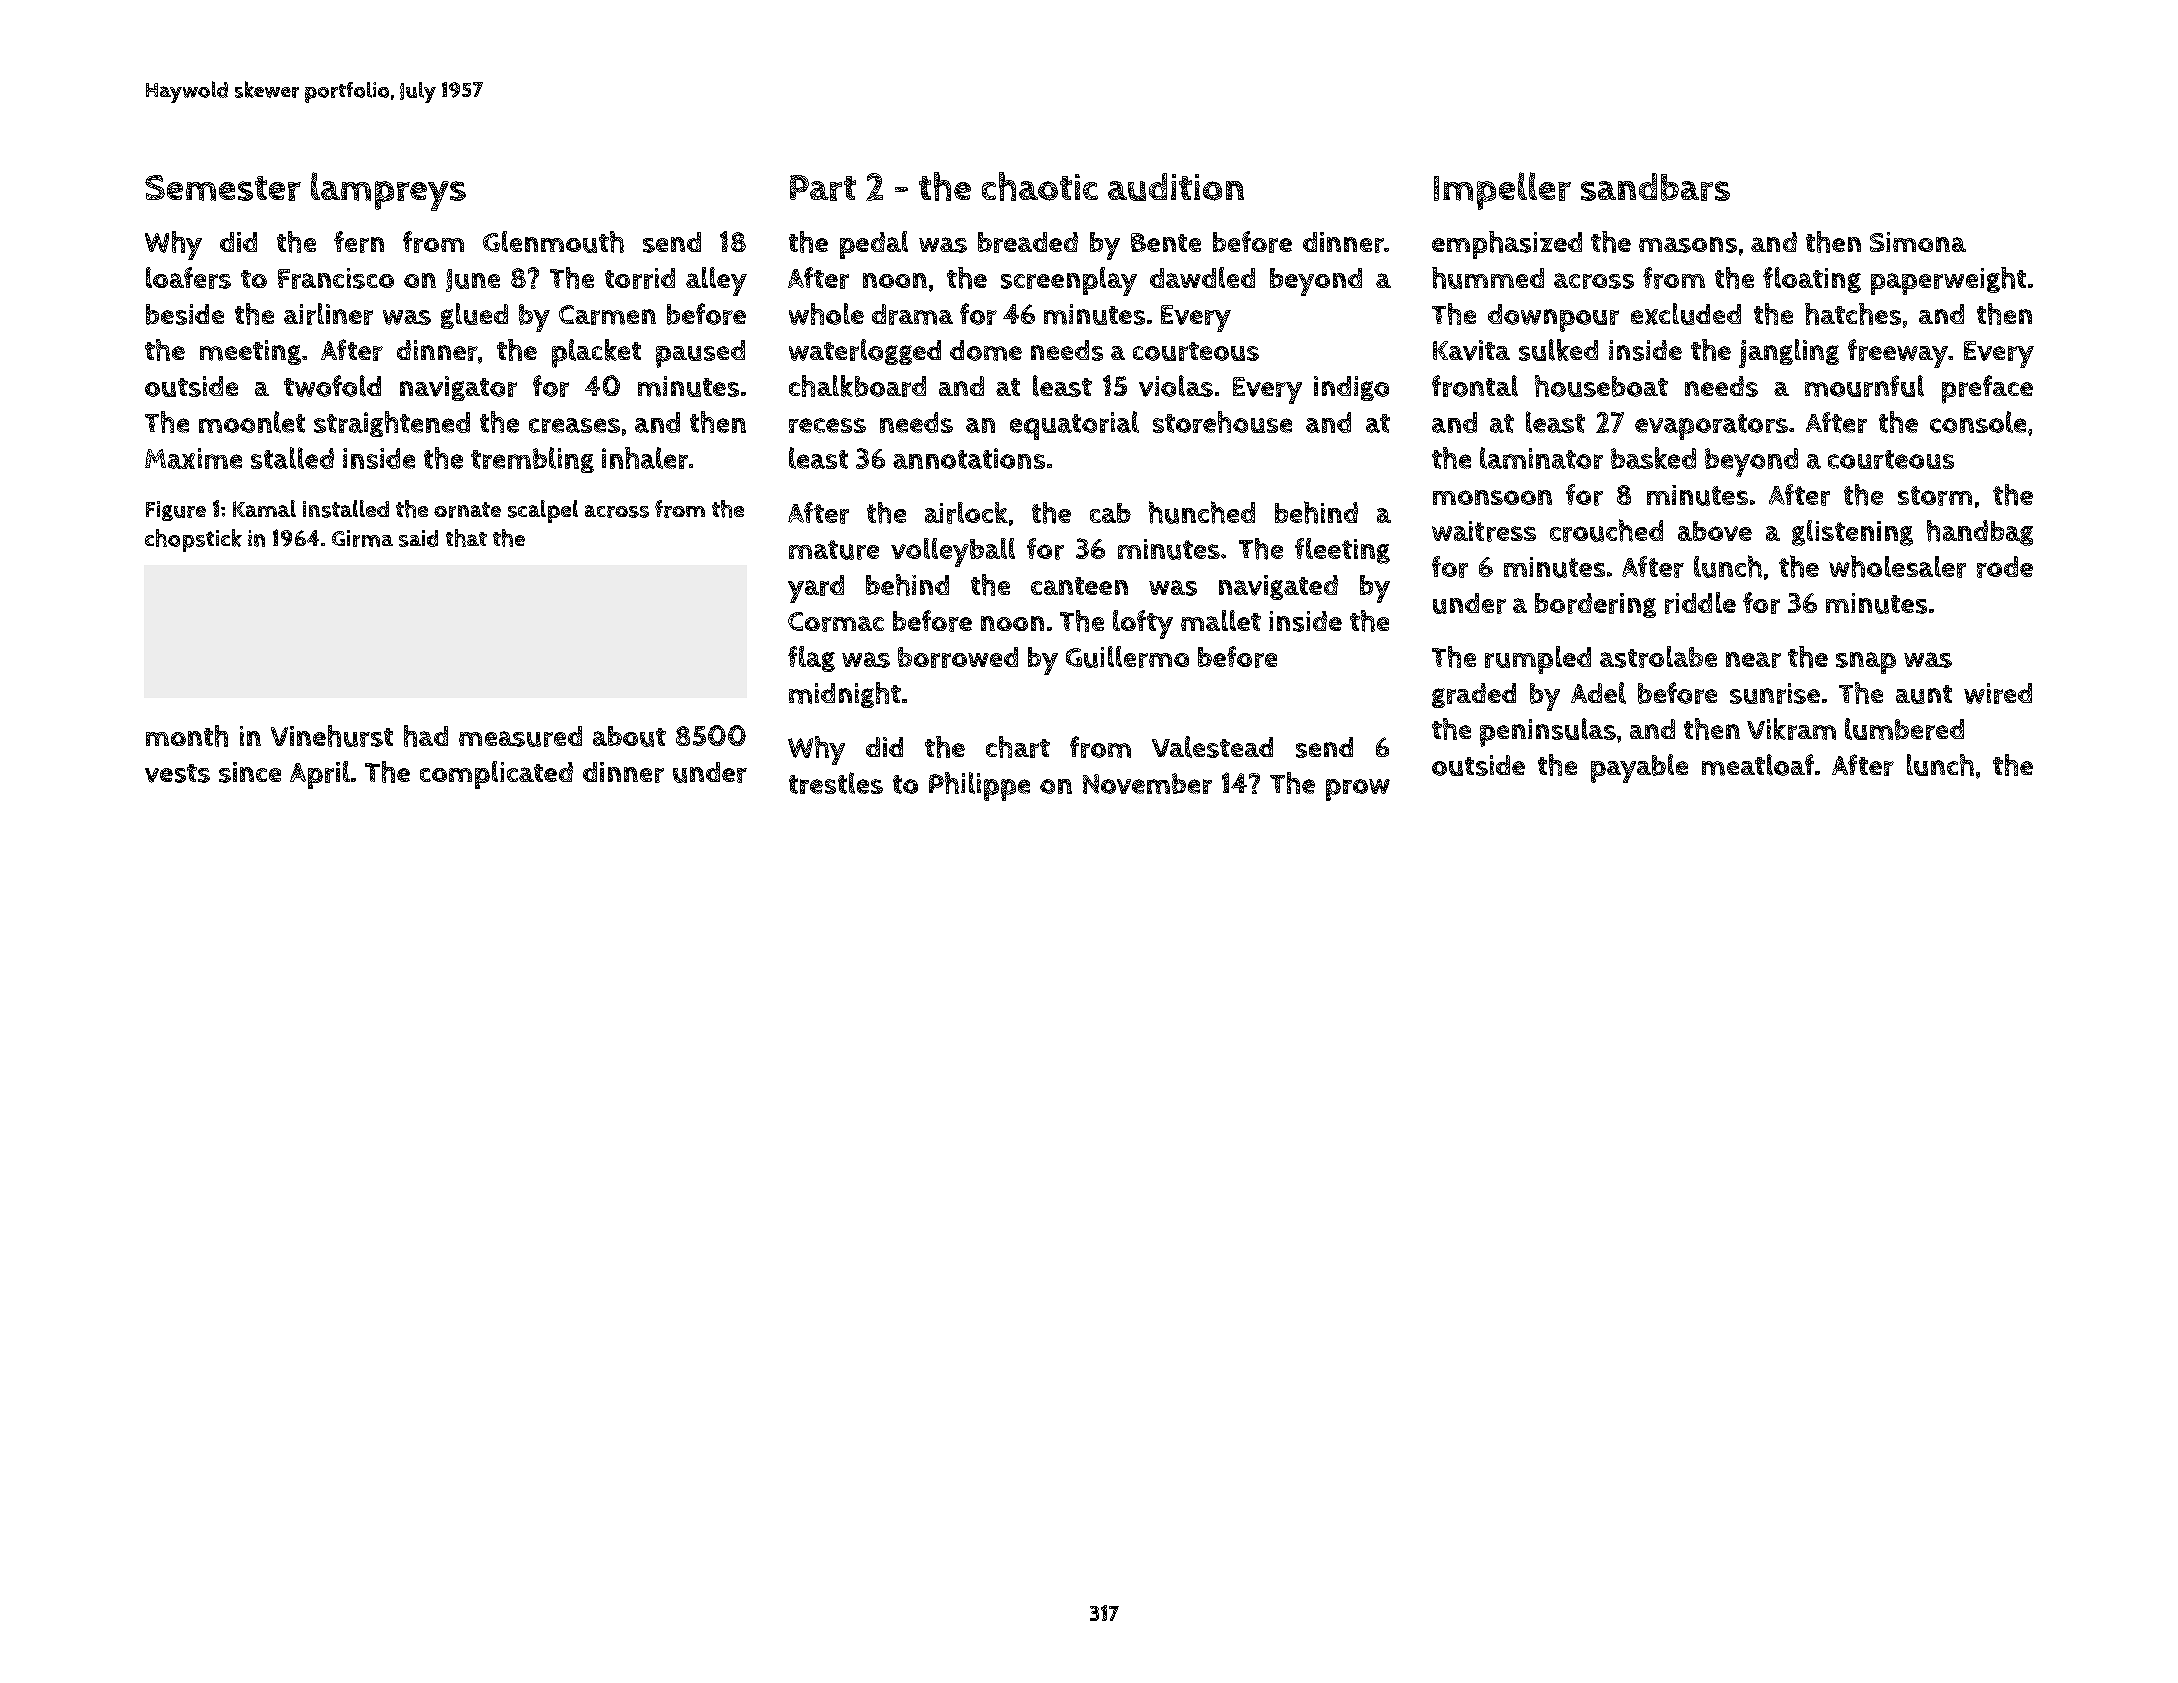  Describe the element at coordinates (193, 540) in the screenshot. I see `chopstick` at that location.
